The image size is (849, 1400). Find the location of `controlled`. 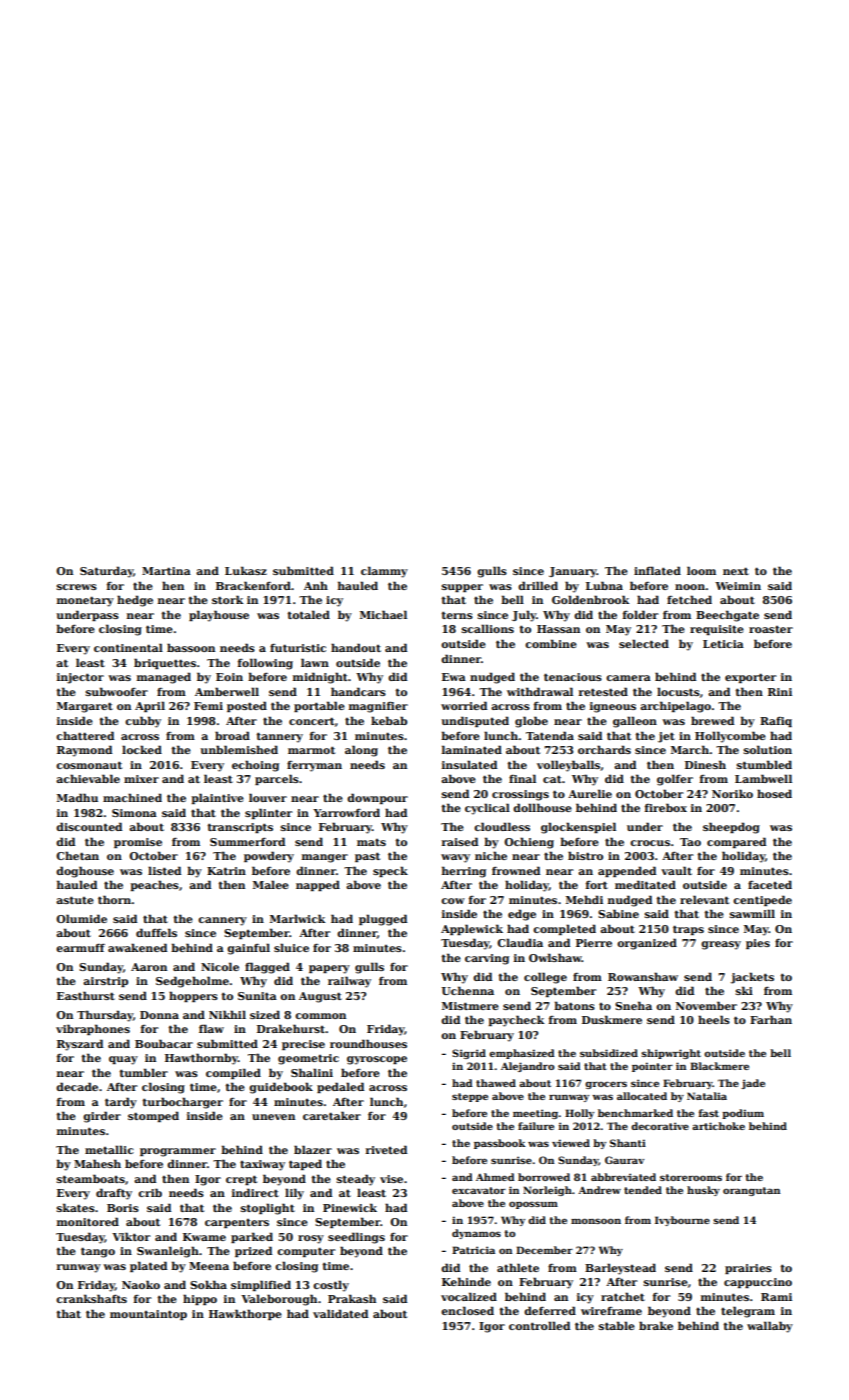

controlled is located at coordinates (539, 1325).
